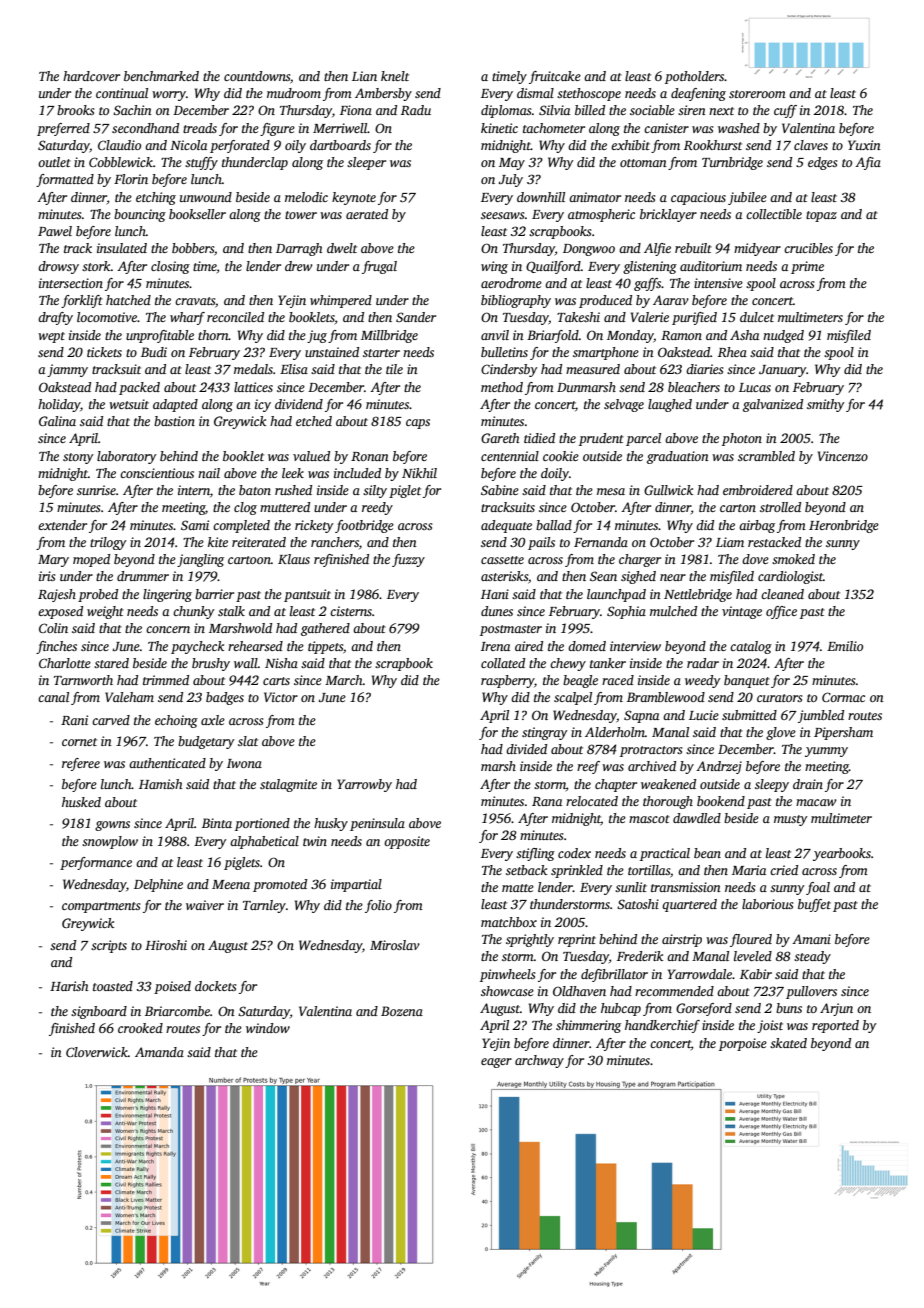  Describe the element at coordinates (783, 336) in the screenshot. I see `nudged` at that location.
